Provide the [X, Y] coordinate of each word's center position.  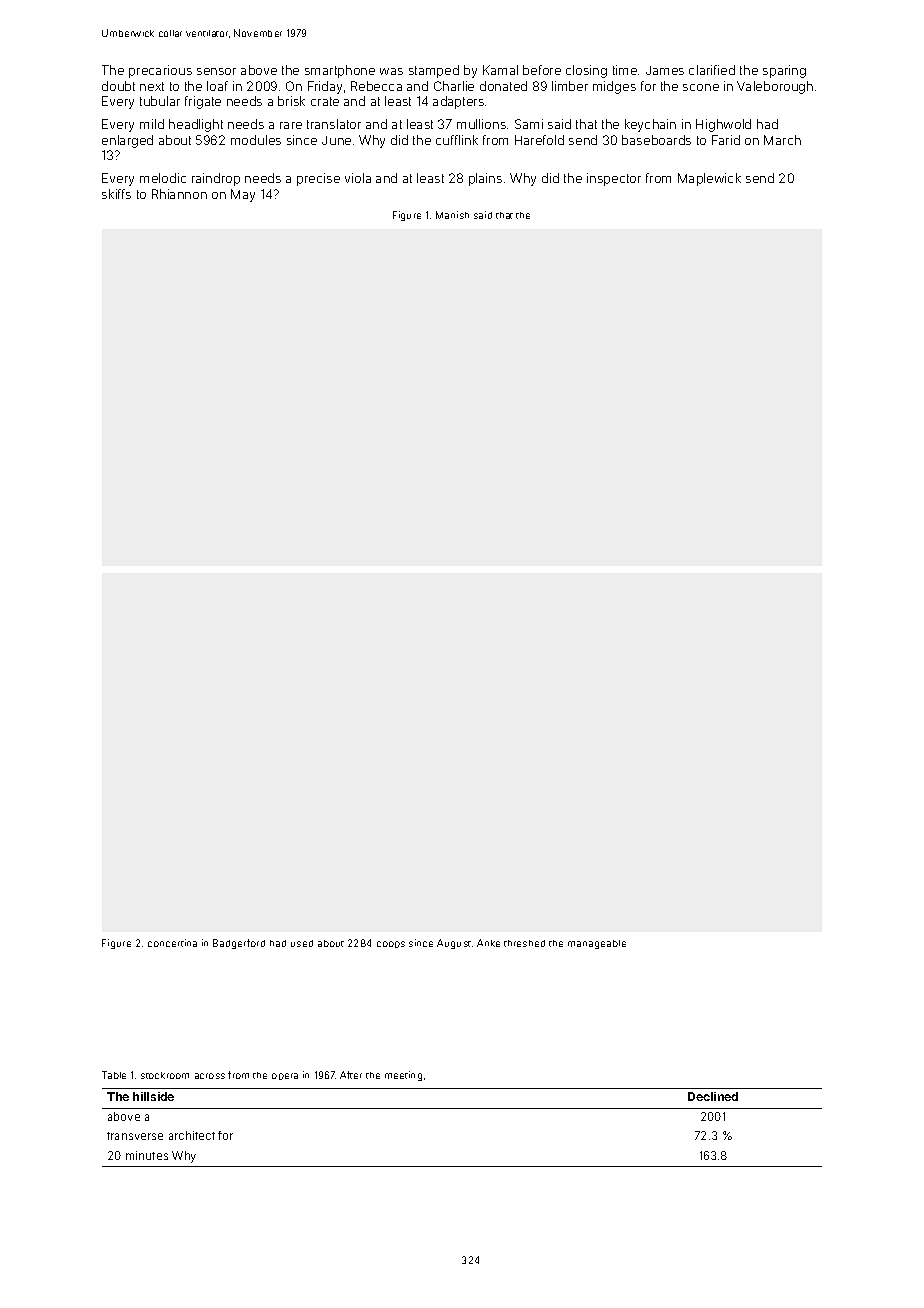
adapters [458, 102]
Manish [452, 215]
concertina [172, 943]
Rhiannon [179, 194]
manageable [597, 944]
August [454, 944]
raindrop [216, 179]
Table [114, 1075]
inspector [614, 179]
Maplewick [709, 179]
